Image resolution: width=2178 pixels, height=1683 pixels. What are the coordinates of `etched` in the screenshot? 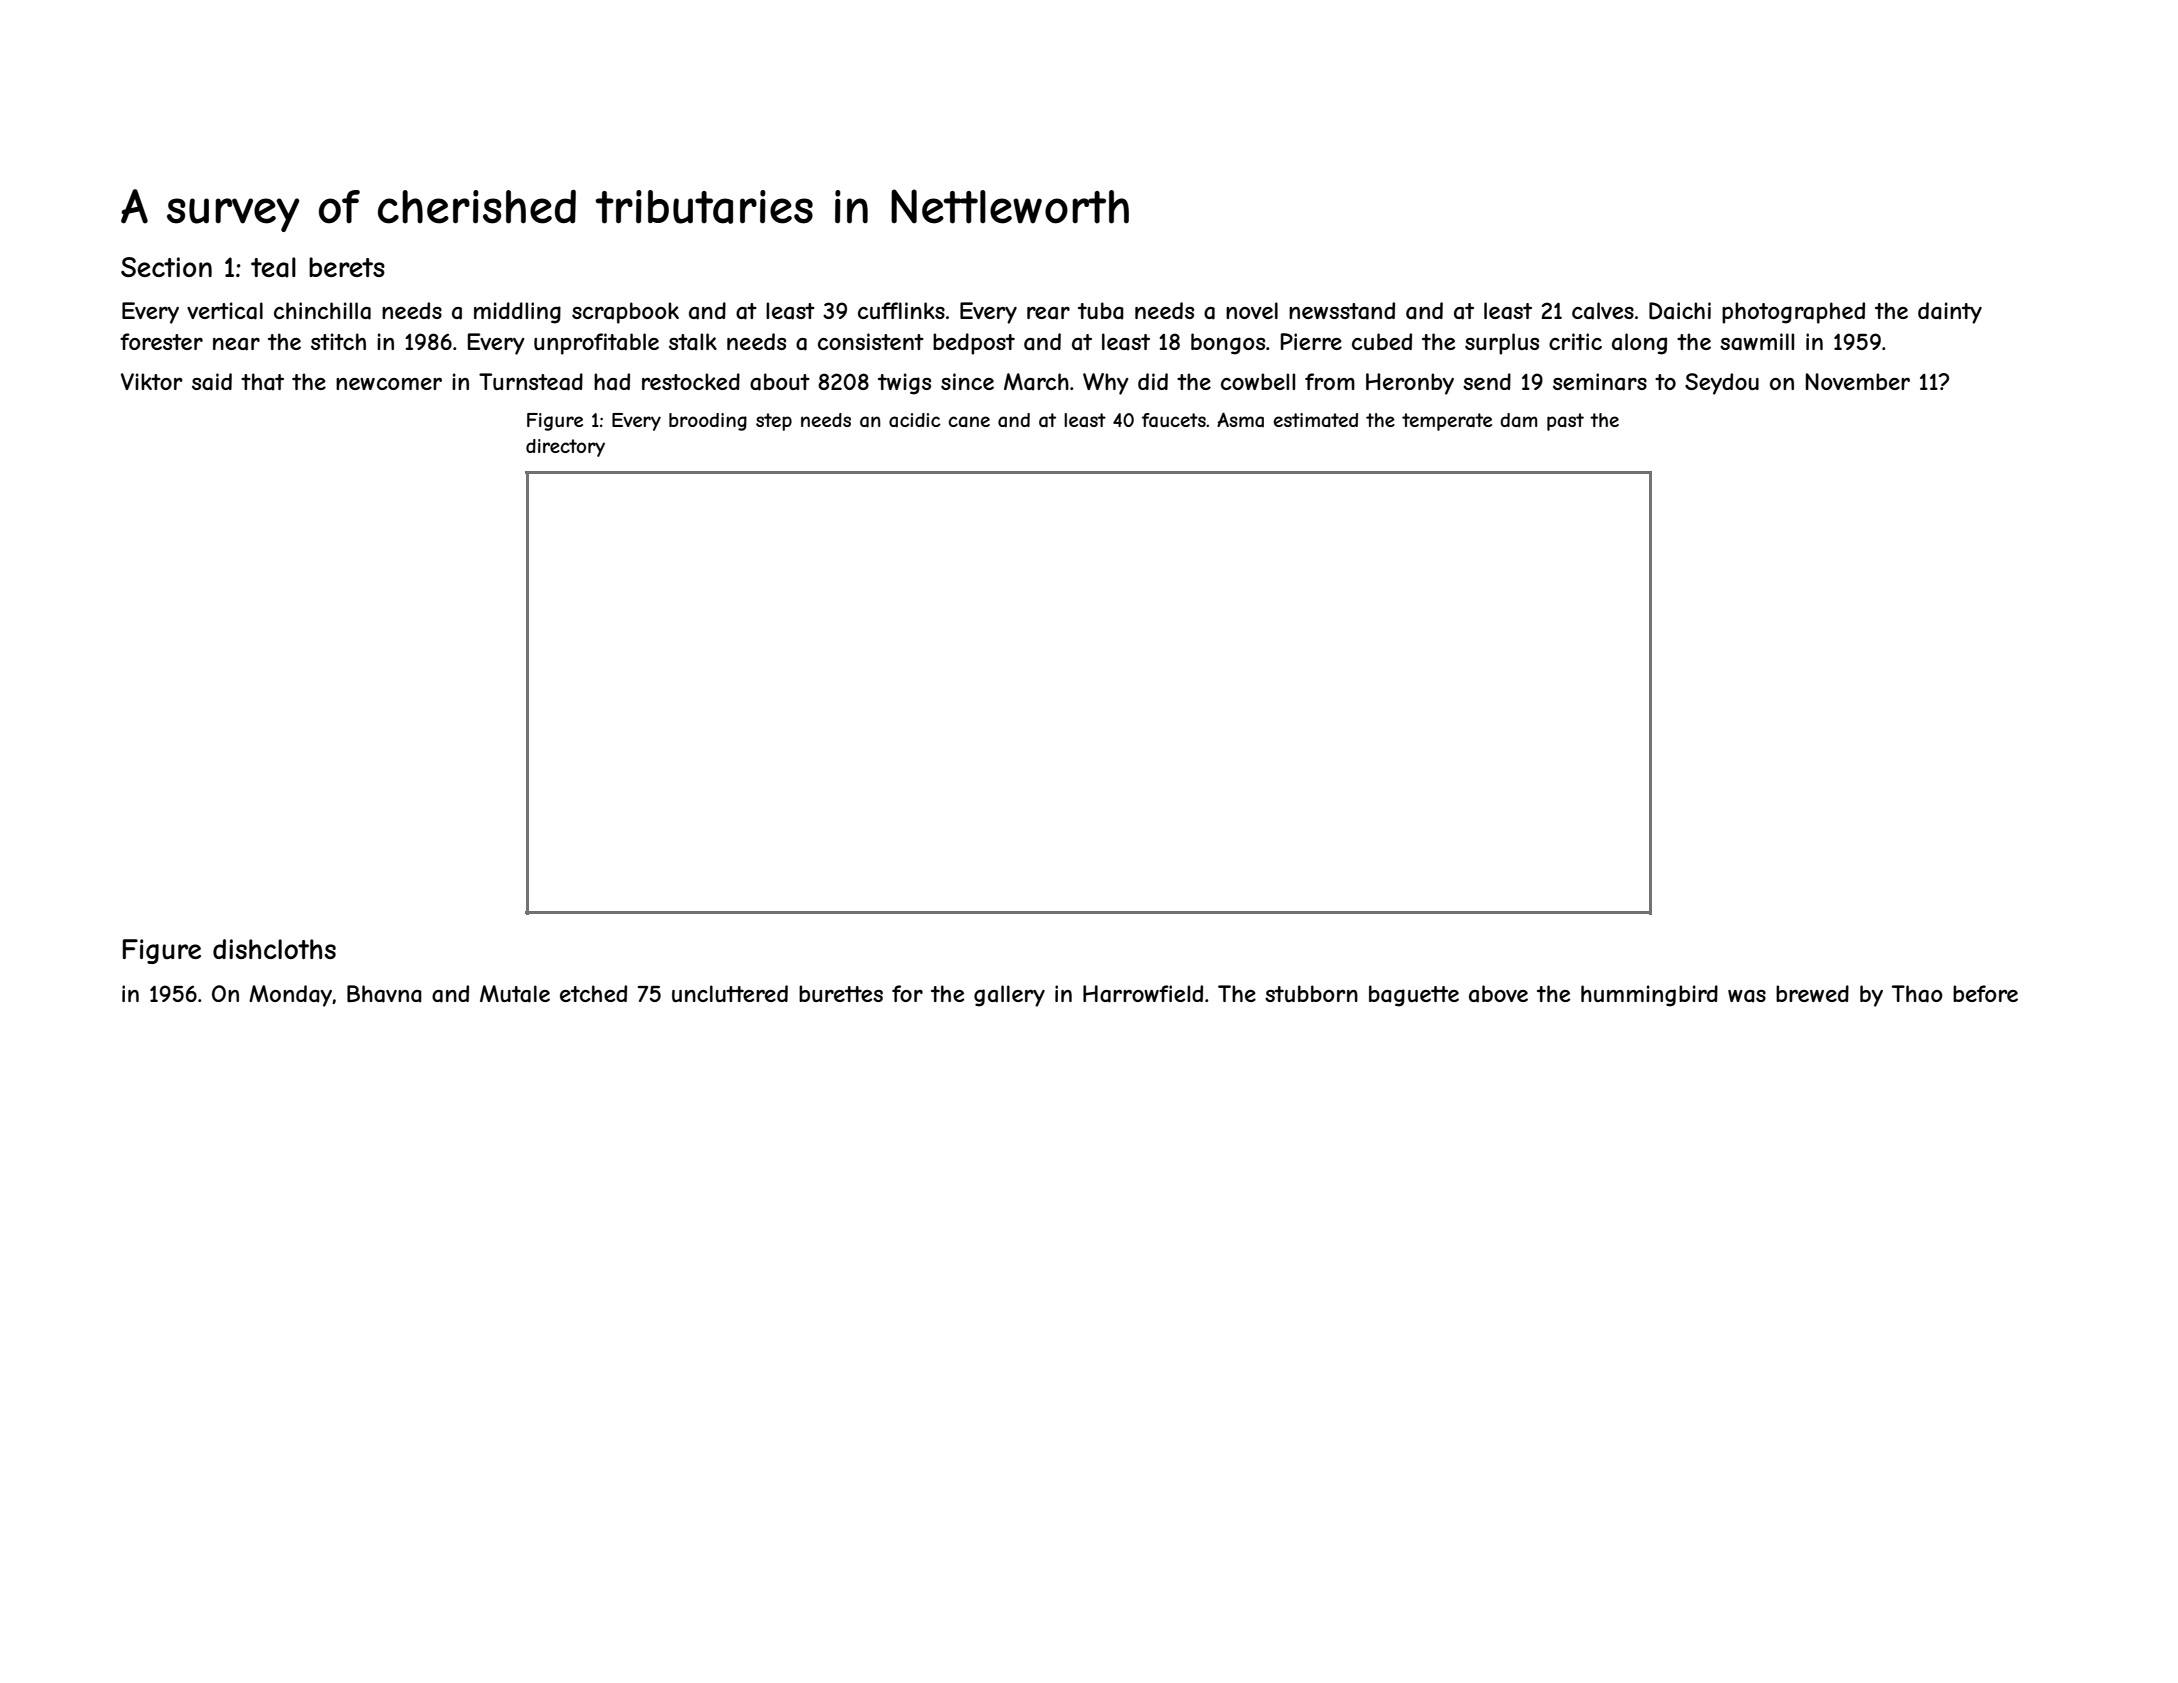 It's located at (593, 993).
